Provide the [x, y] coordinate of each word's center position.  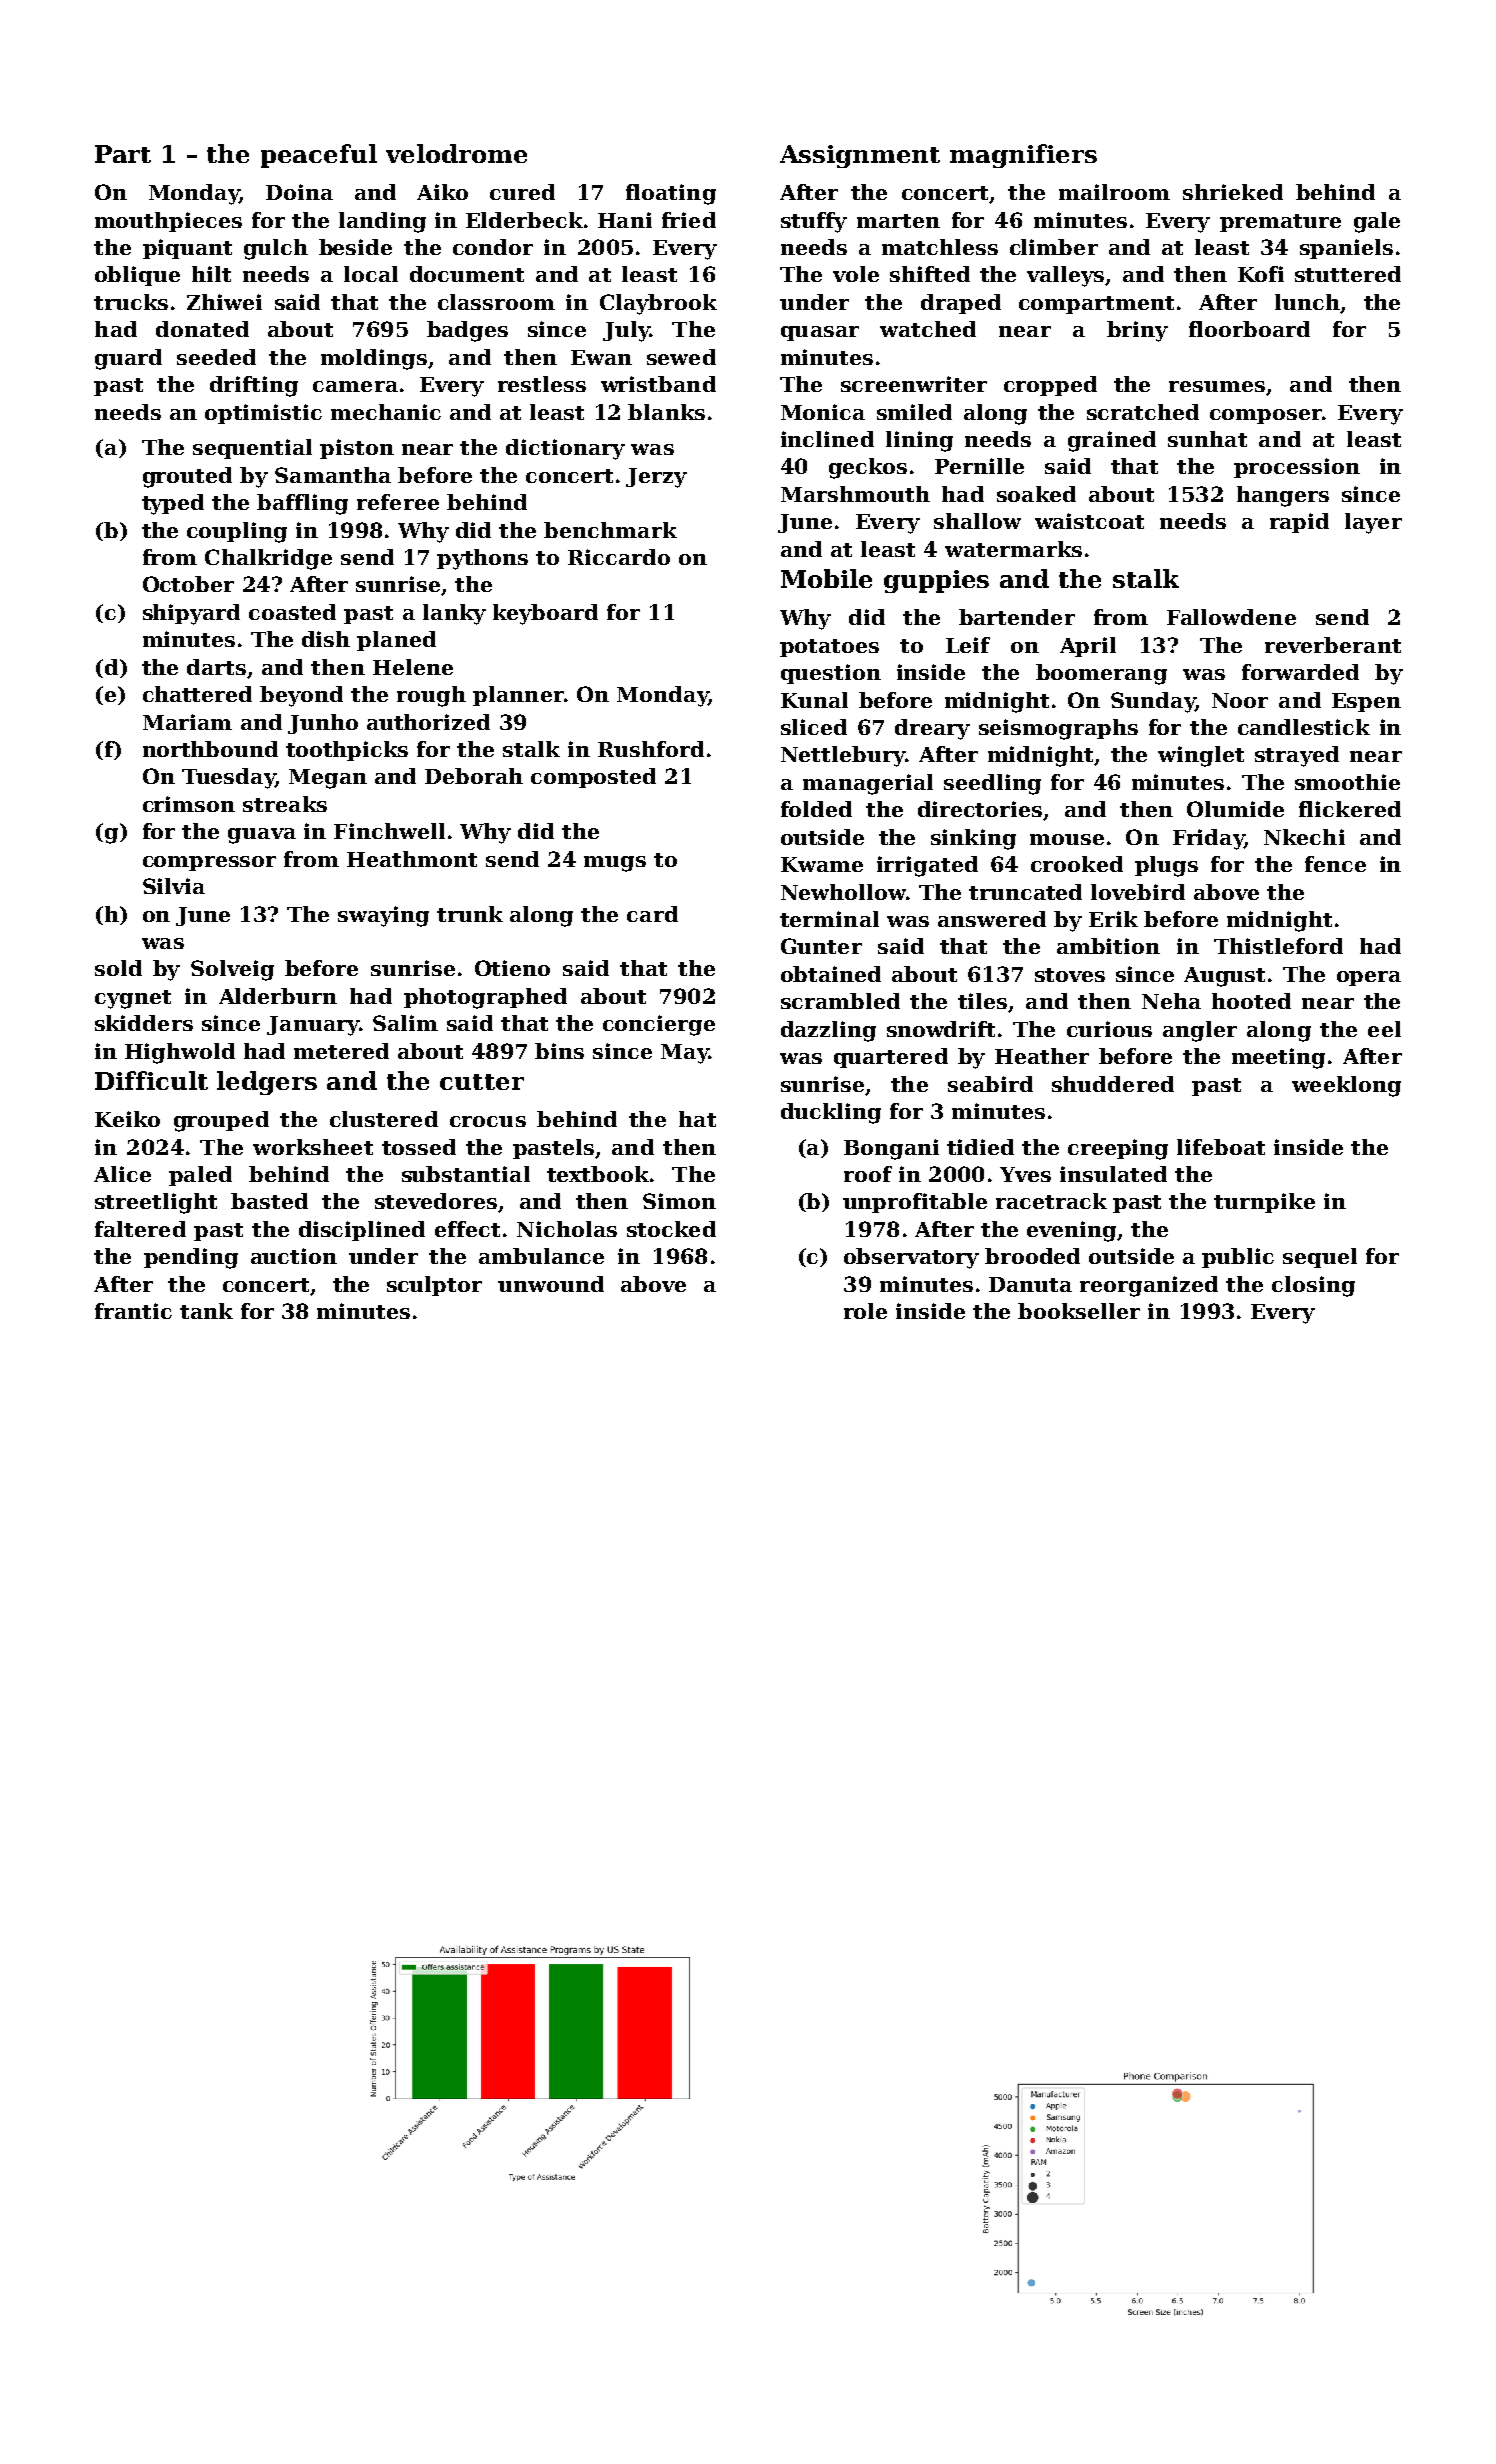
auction [294, 1256]
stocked [671, 1229]
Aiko [442, 192]
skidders [144, 1023]
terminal [829, 919]
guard [128, 359]
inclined [827, 439]
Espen [1366, 702]
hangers [1283, 496]
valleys [1065, 276]
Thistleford [1278, 946]
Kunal [814, 700]
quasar [820, 333]
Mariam [187, 722]
